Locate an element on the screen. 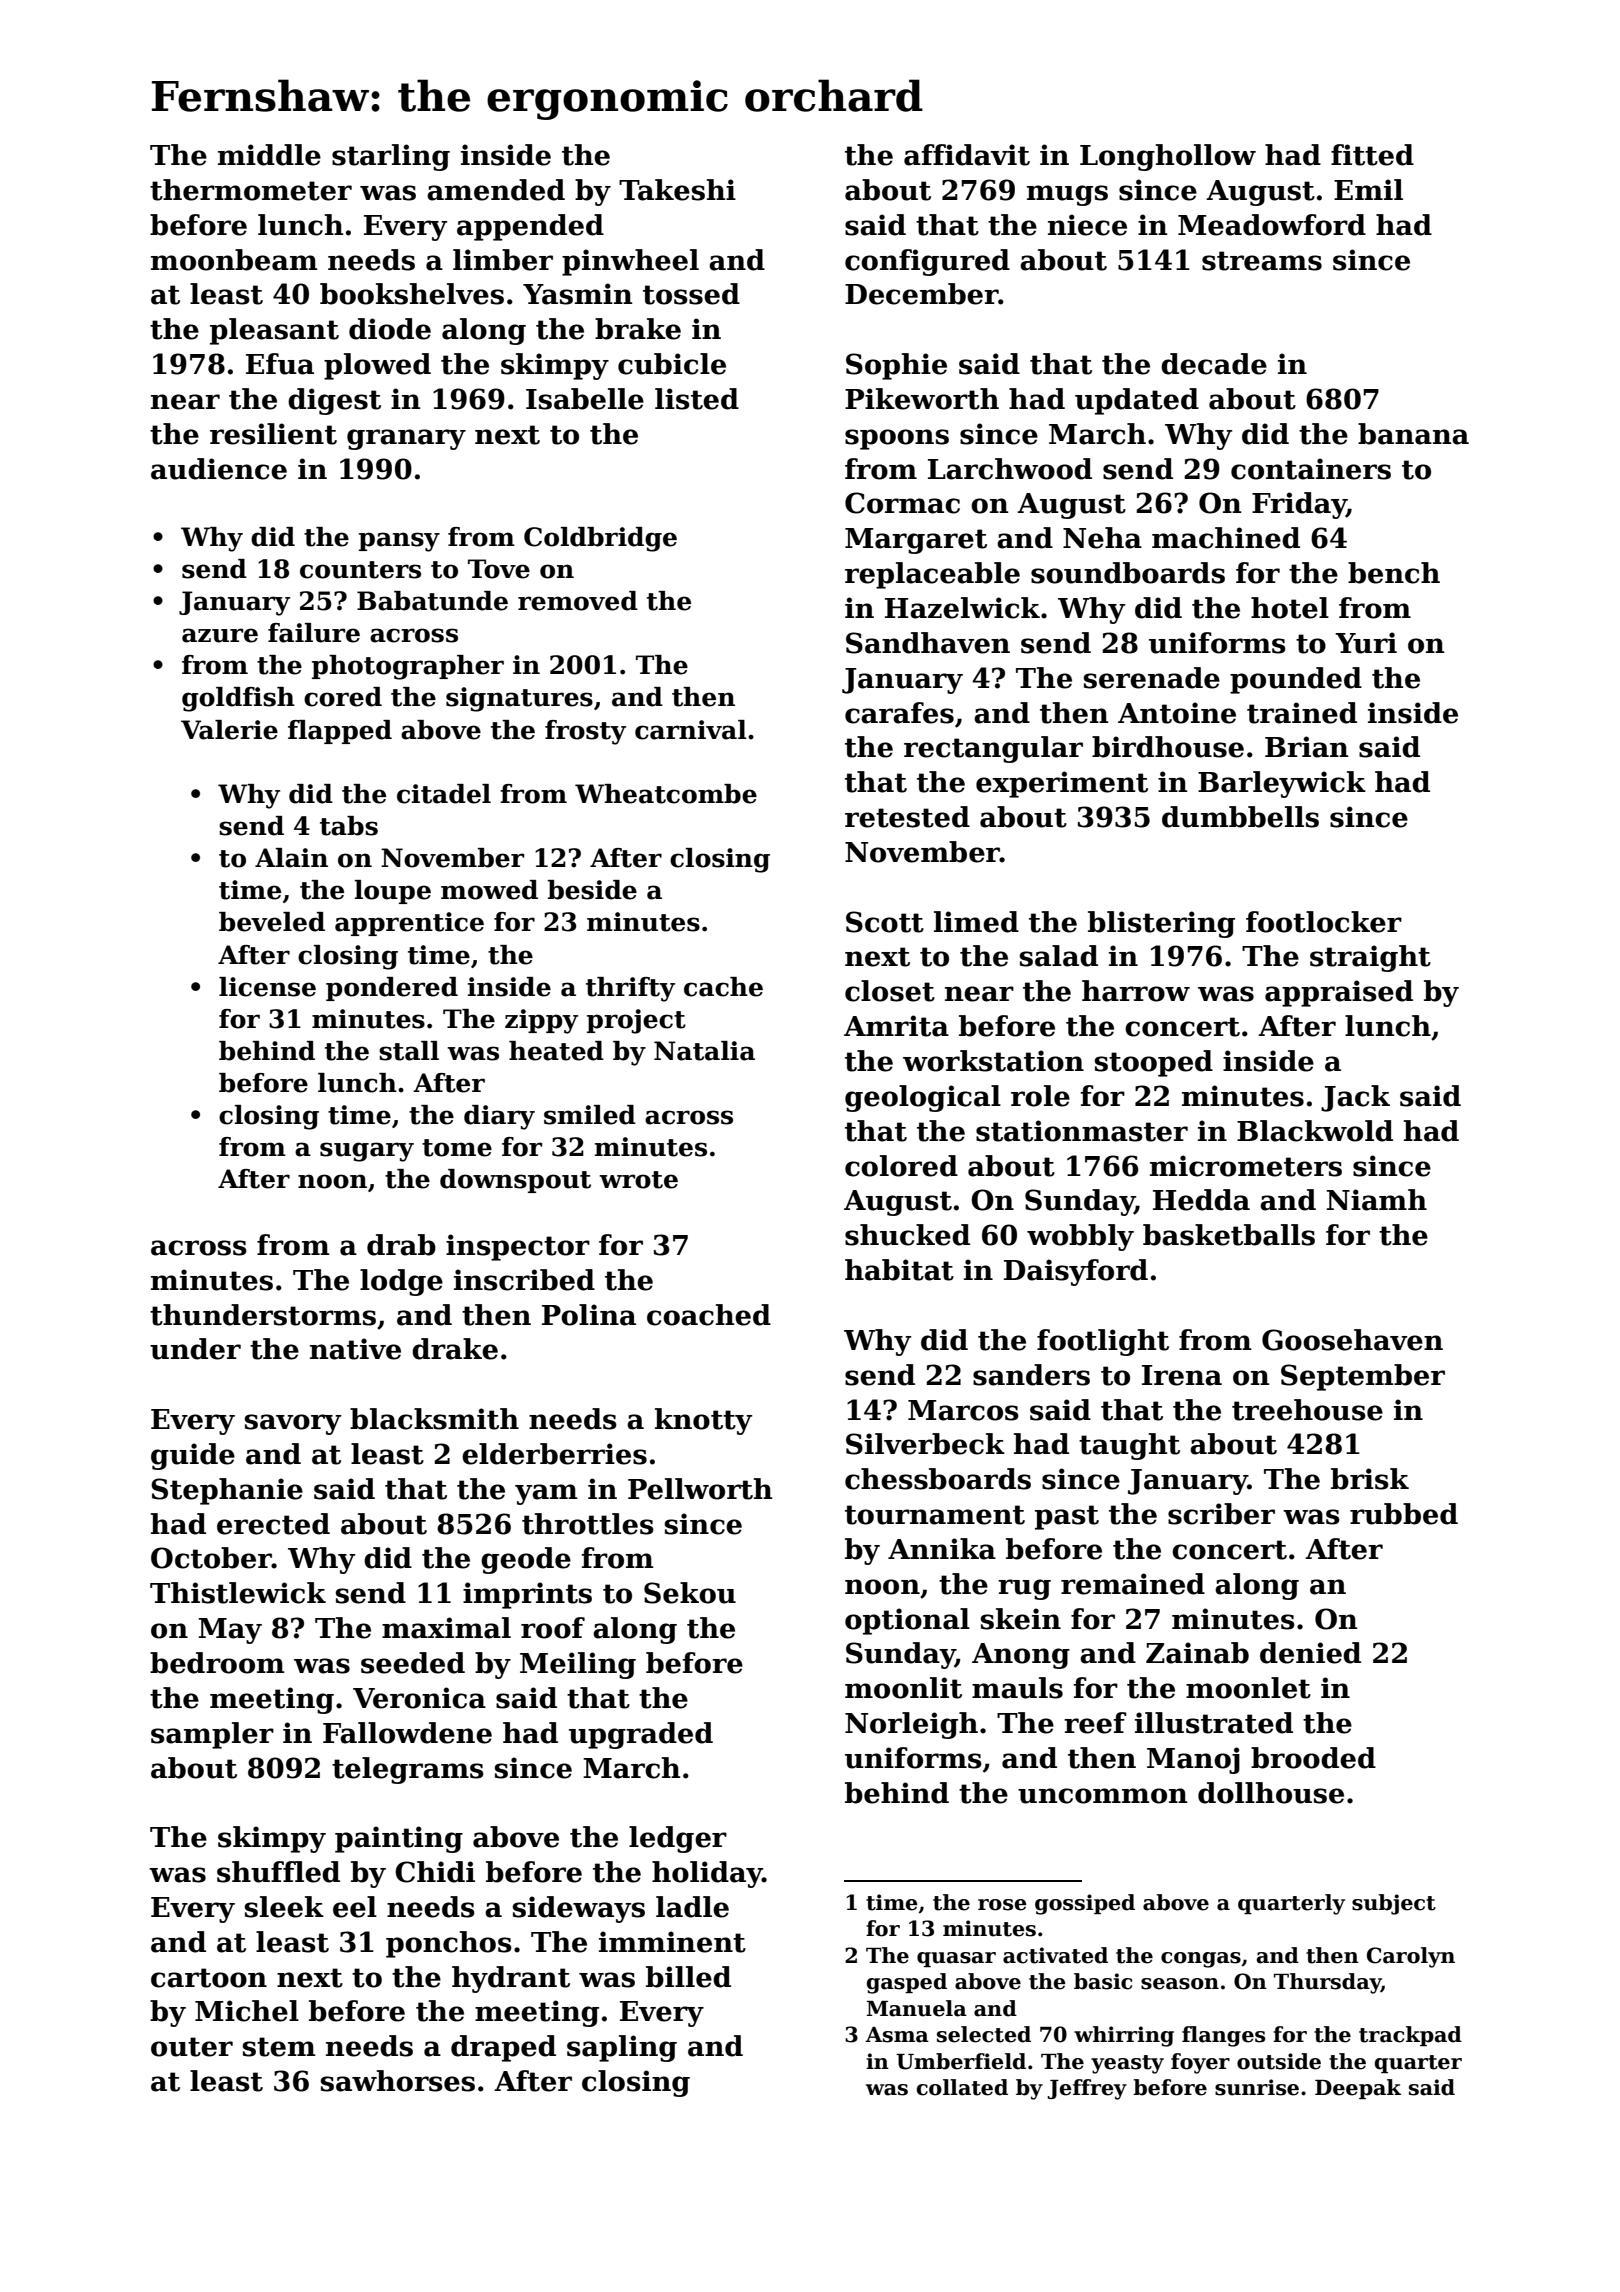 The image size is (1620, 2292). Takeshi is located at coordinates (677, 190).
